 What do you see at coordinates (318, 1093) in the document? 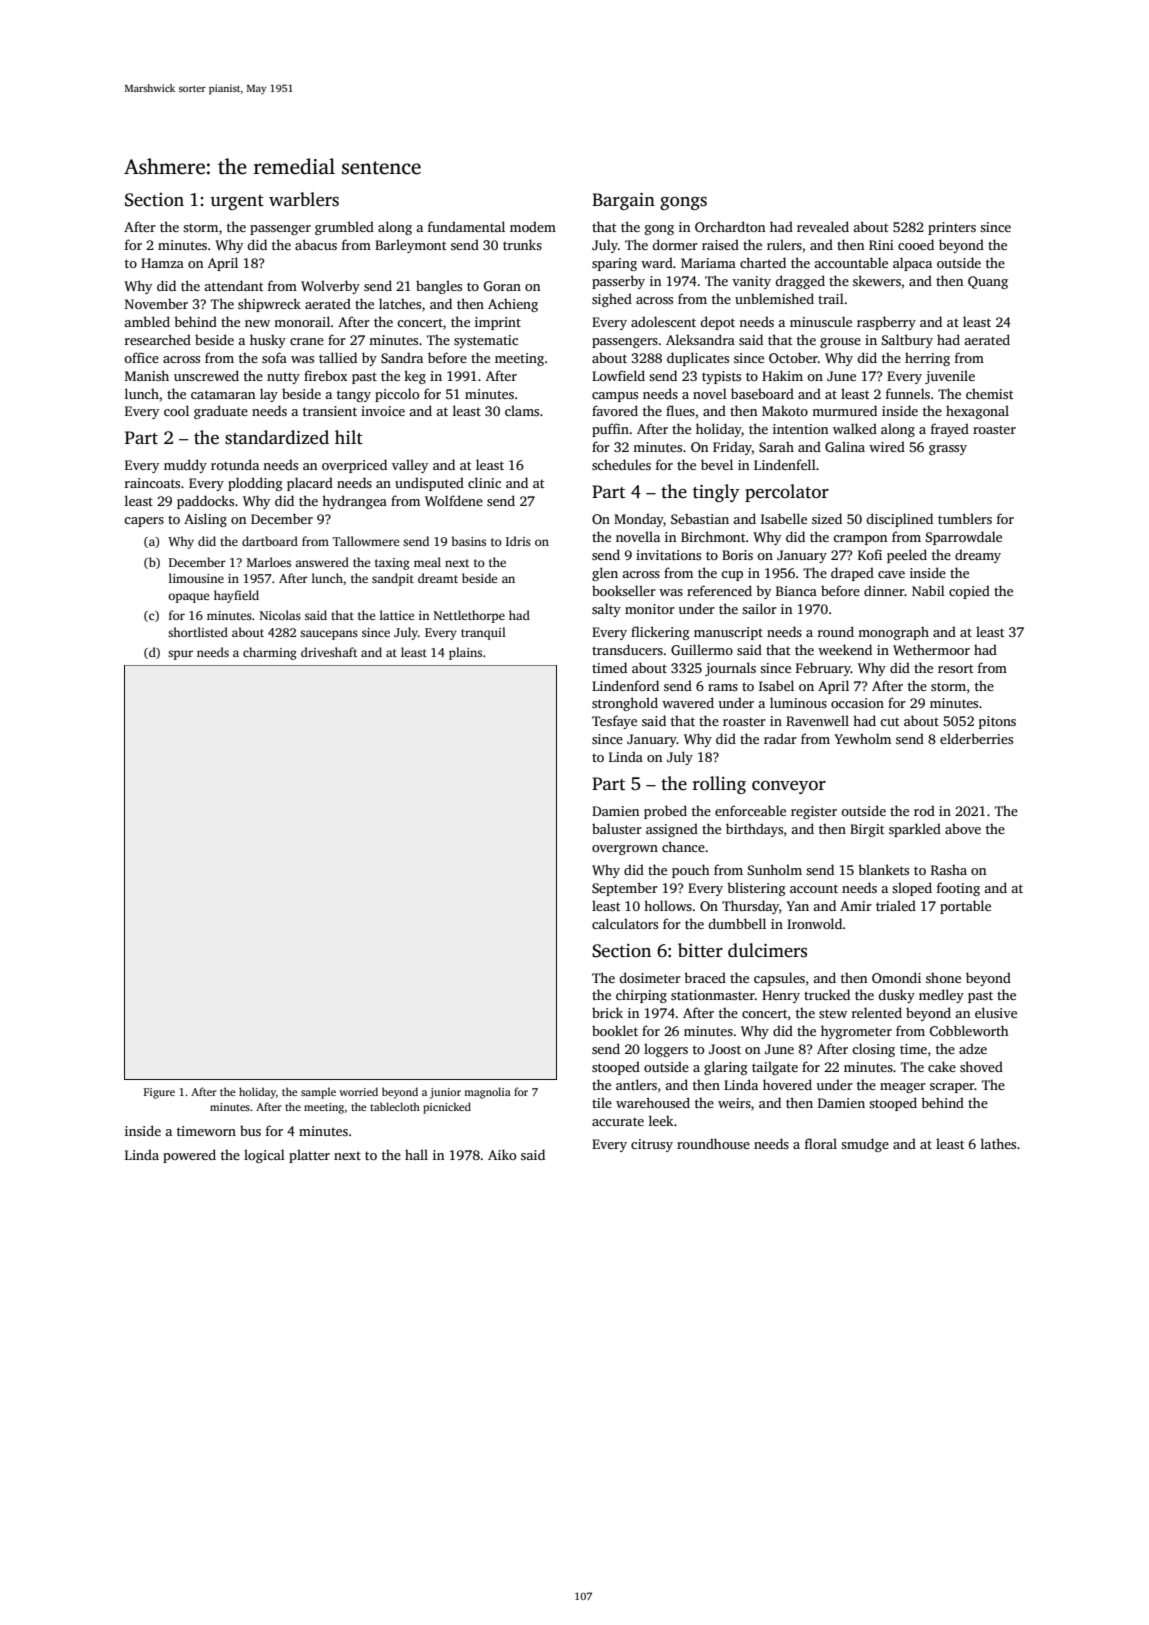
I see `sample` at bounding box center [318, 1093].
